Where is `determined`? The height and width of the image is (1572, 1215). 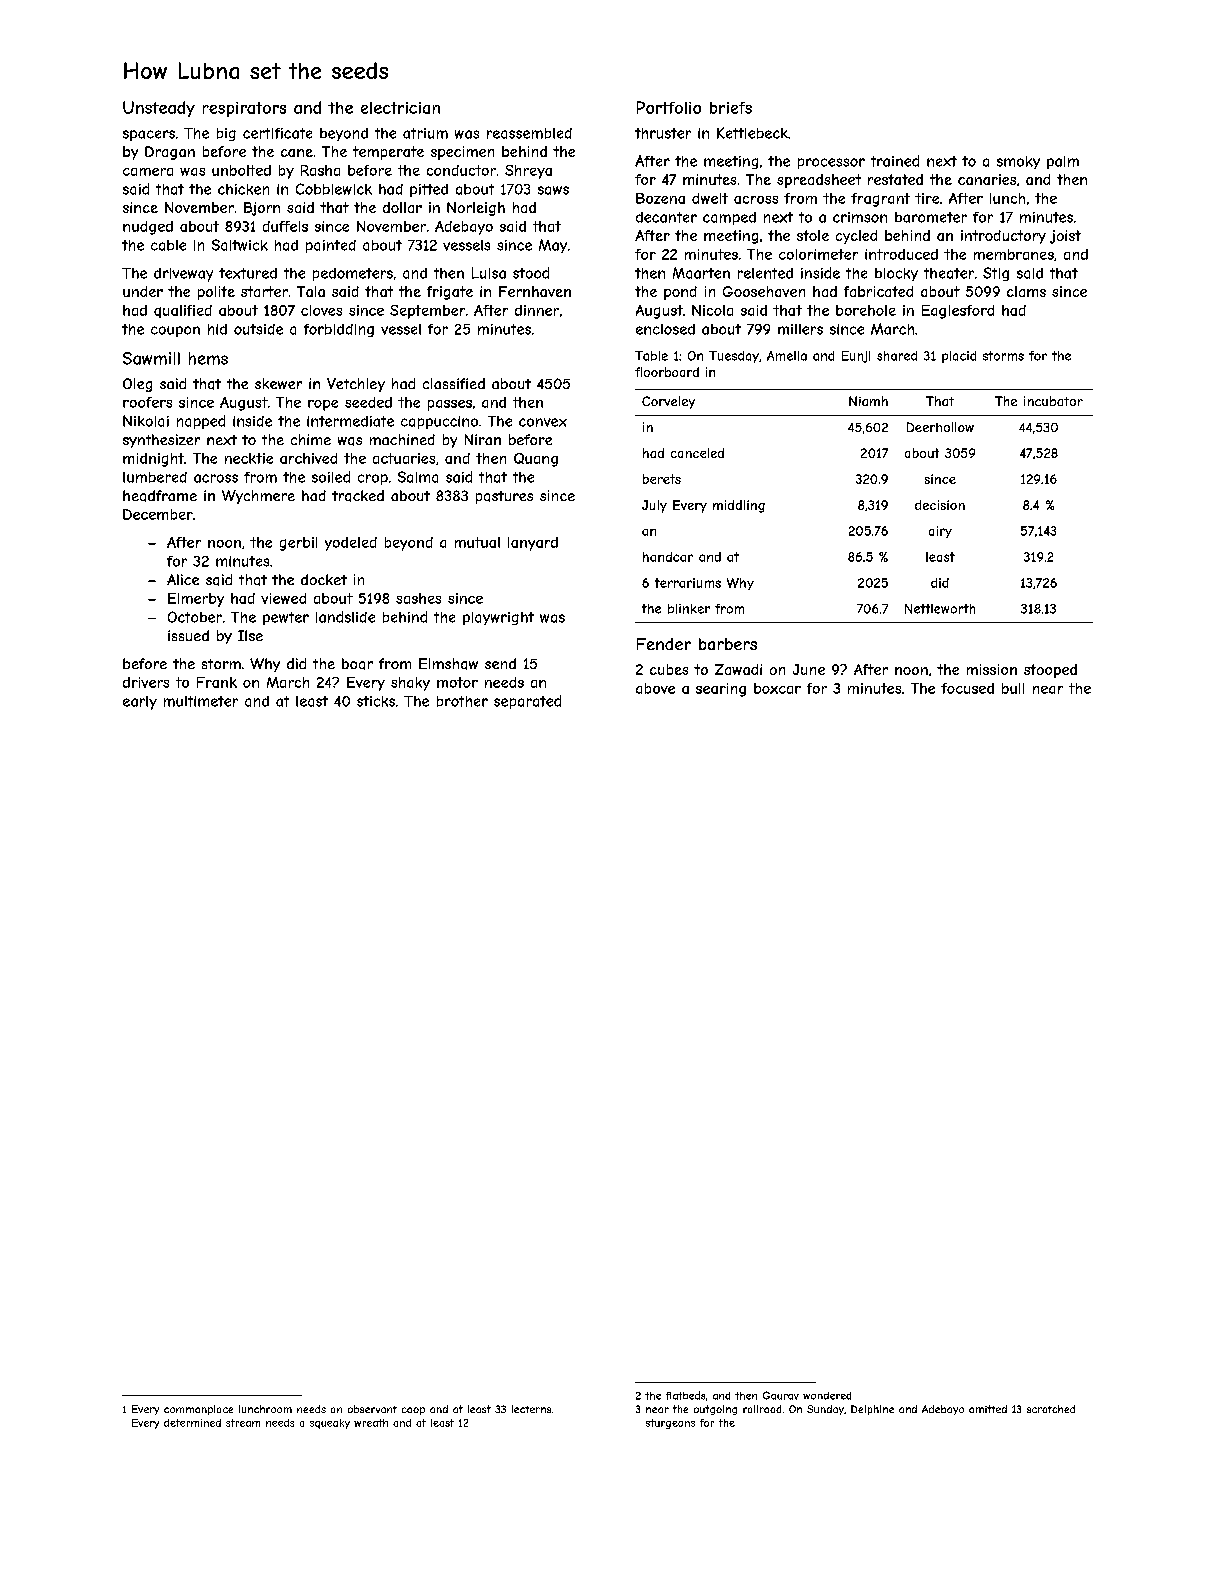 determined is located at coordinates (192, 1423).
